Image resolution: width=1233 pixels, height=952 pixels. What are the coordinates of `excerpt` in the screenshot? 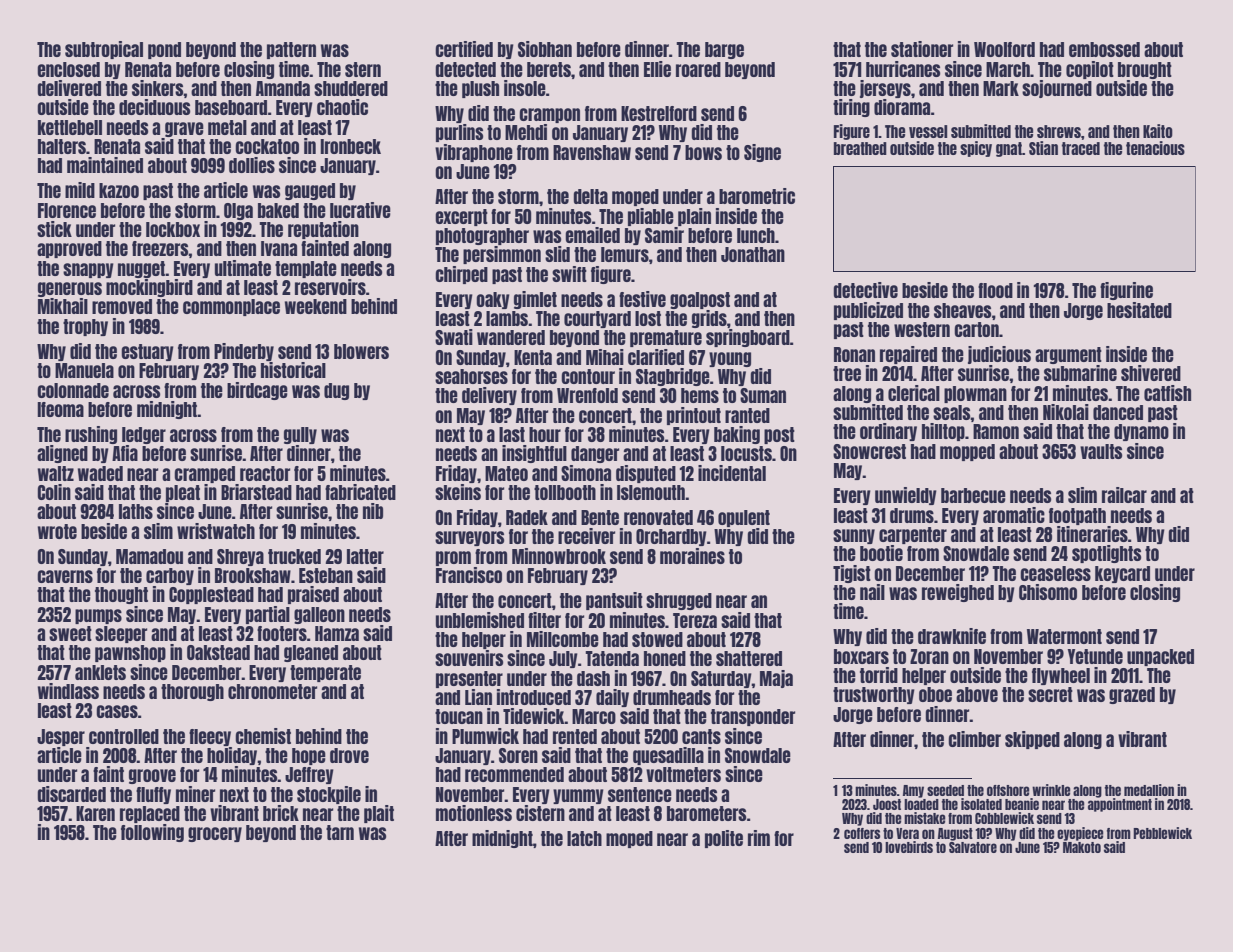 It's located at (461, 217).
